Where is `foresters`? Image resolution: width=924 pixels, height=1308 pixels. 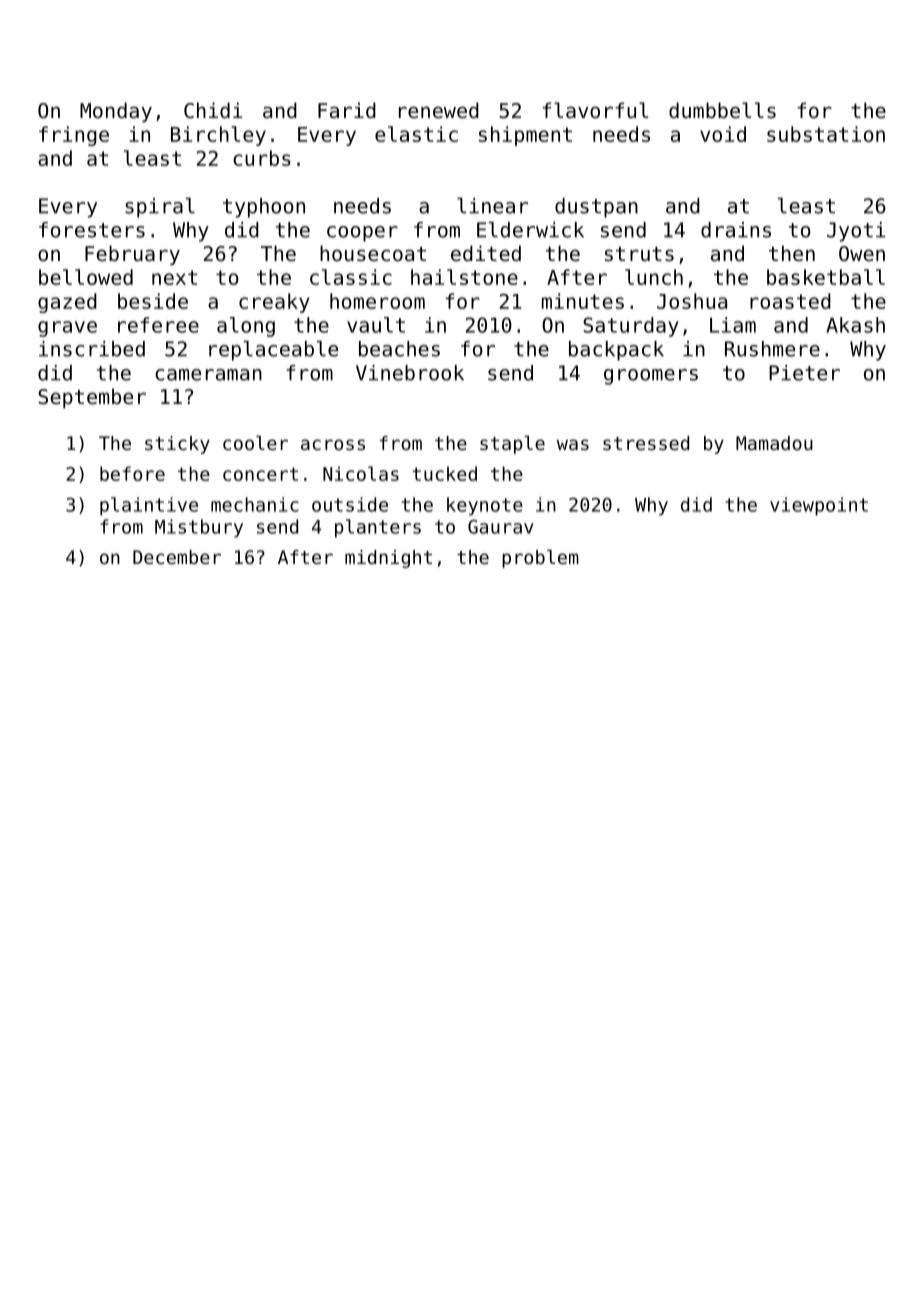
foresters is located at coordinates (92, 230).
